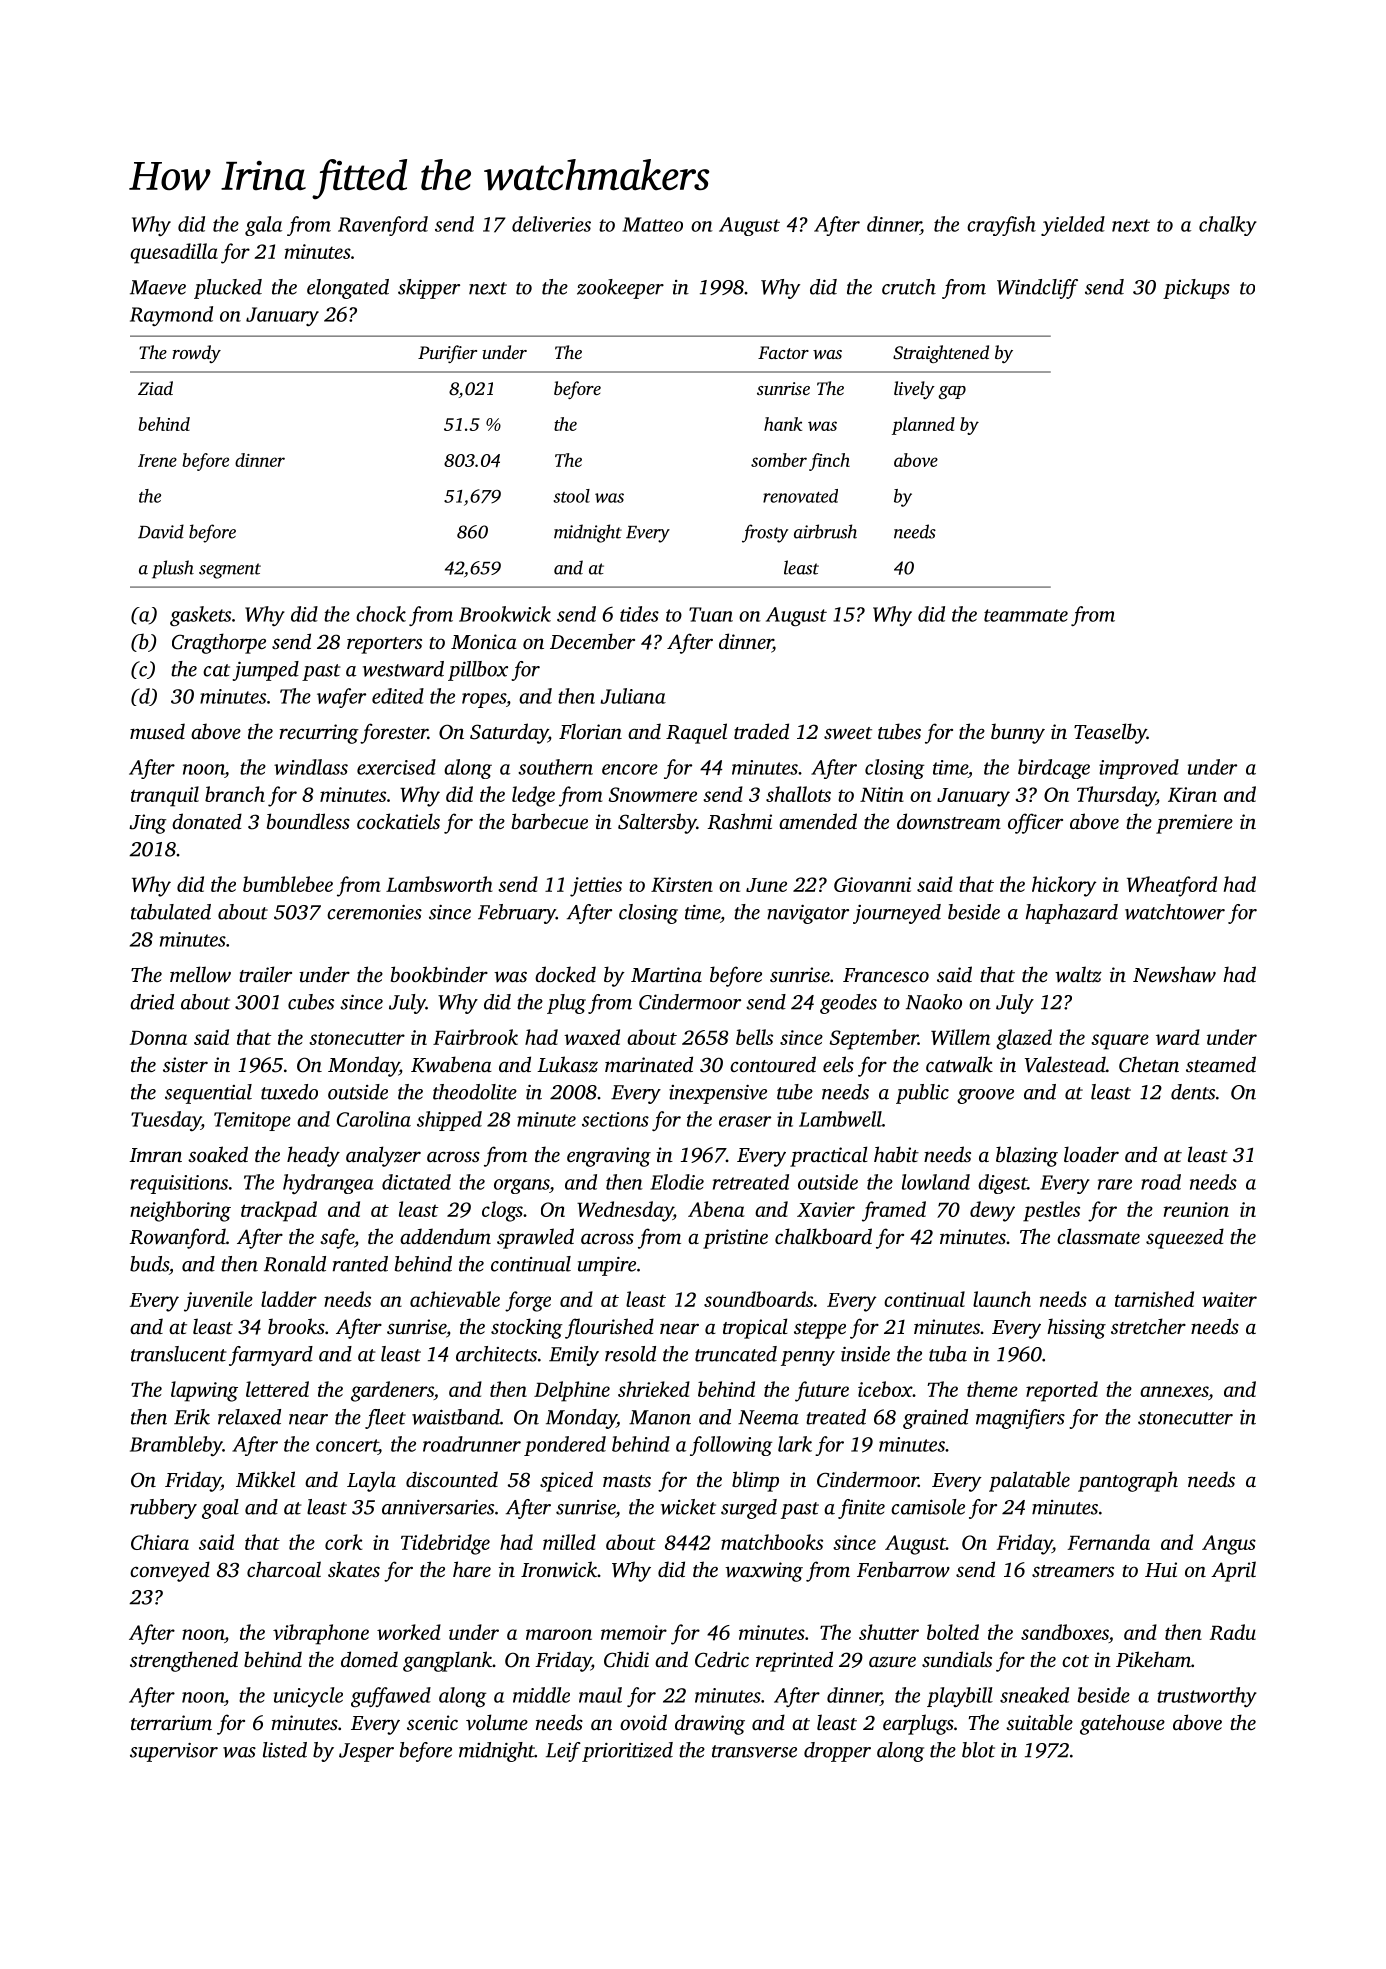  Describe the element at coordinates (1148, 1326) in the image. I see `stretcher` at that location.
